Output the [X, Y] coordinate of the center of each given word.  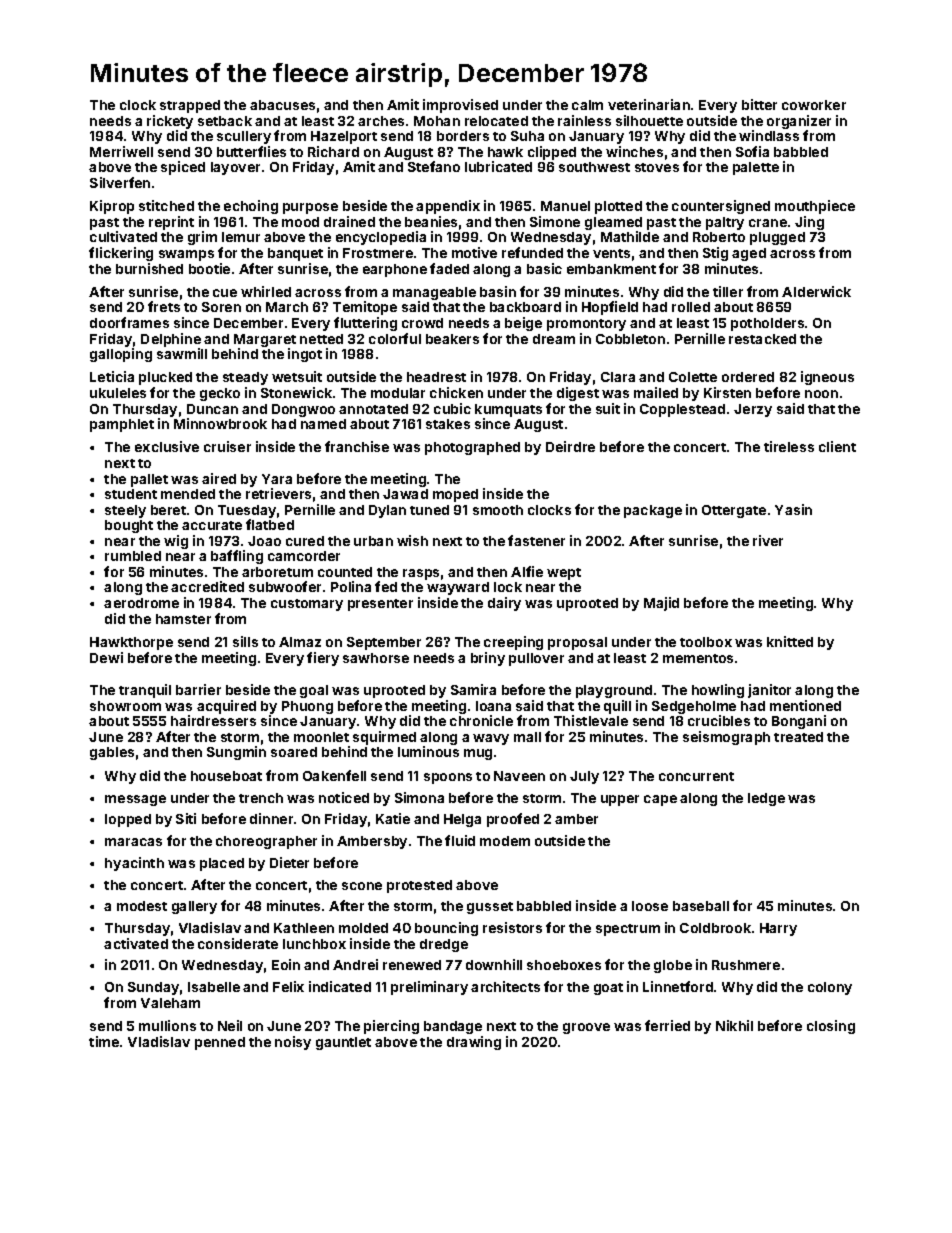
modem [505, 841]
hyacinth [134, 864]
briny [488, 659]
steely [125, 511]
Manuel [565, 206]
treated [798, 737]
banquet [295, 254]
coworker [814, 105]
